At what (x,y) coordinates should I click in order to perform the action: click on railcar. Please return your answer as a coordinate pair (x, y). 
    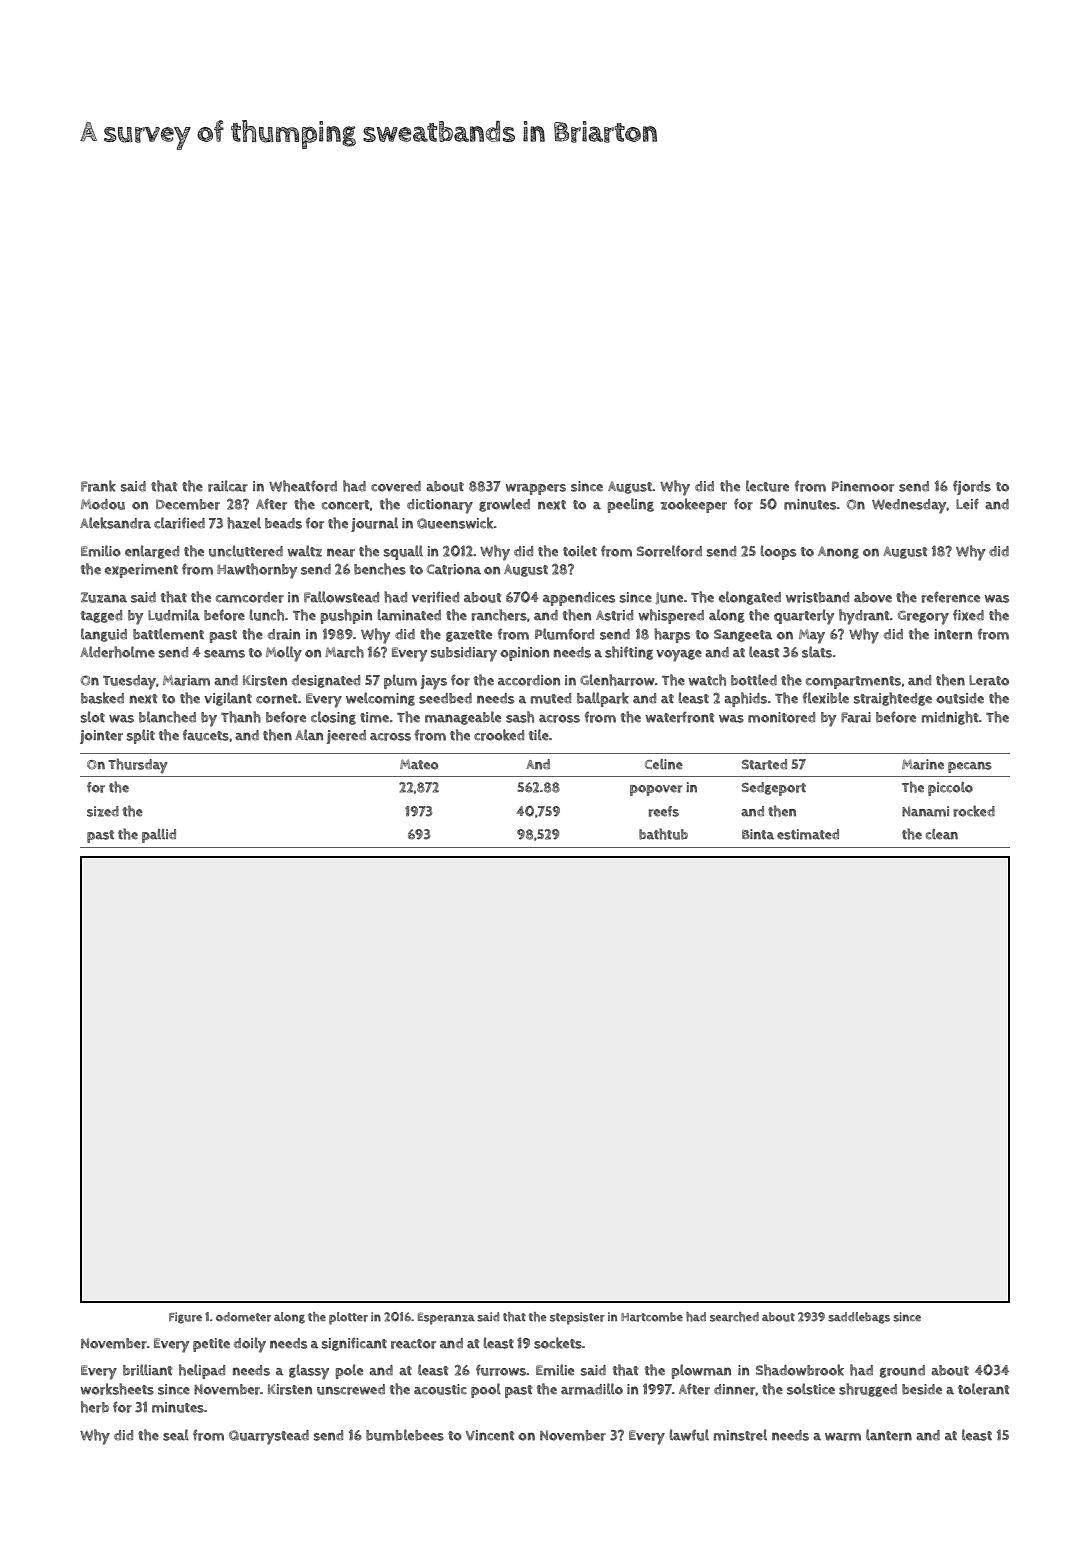
    Looking at the image, I should click on (228, 486).
